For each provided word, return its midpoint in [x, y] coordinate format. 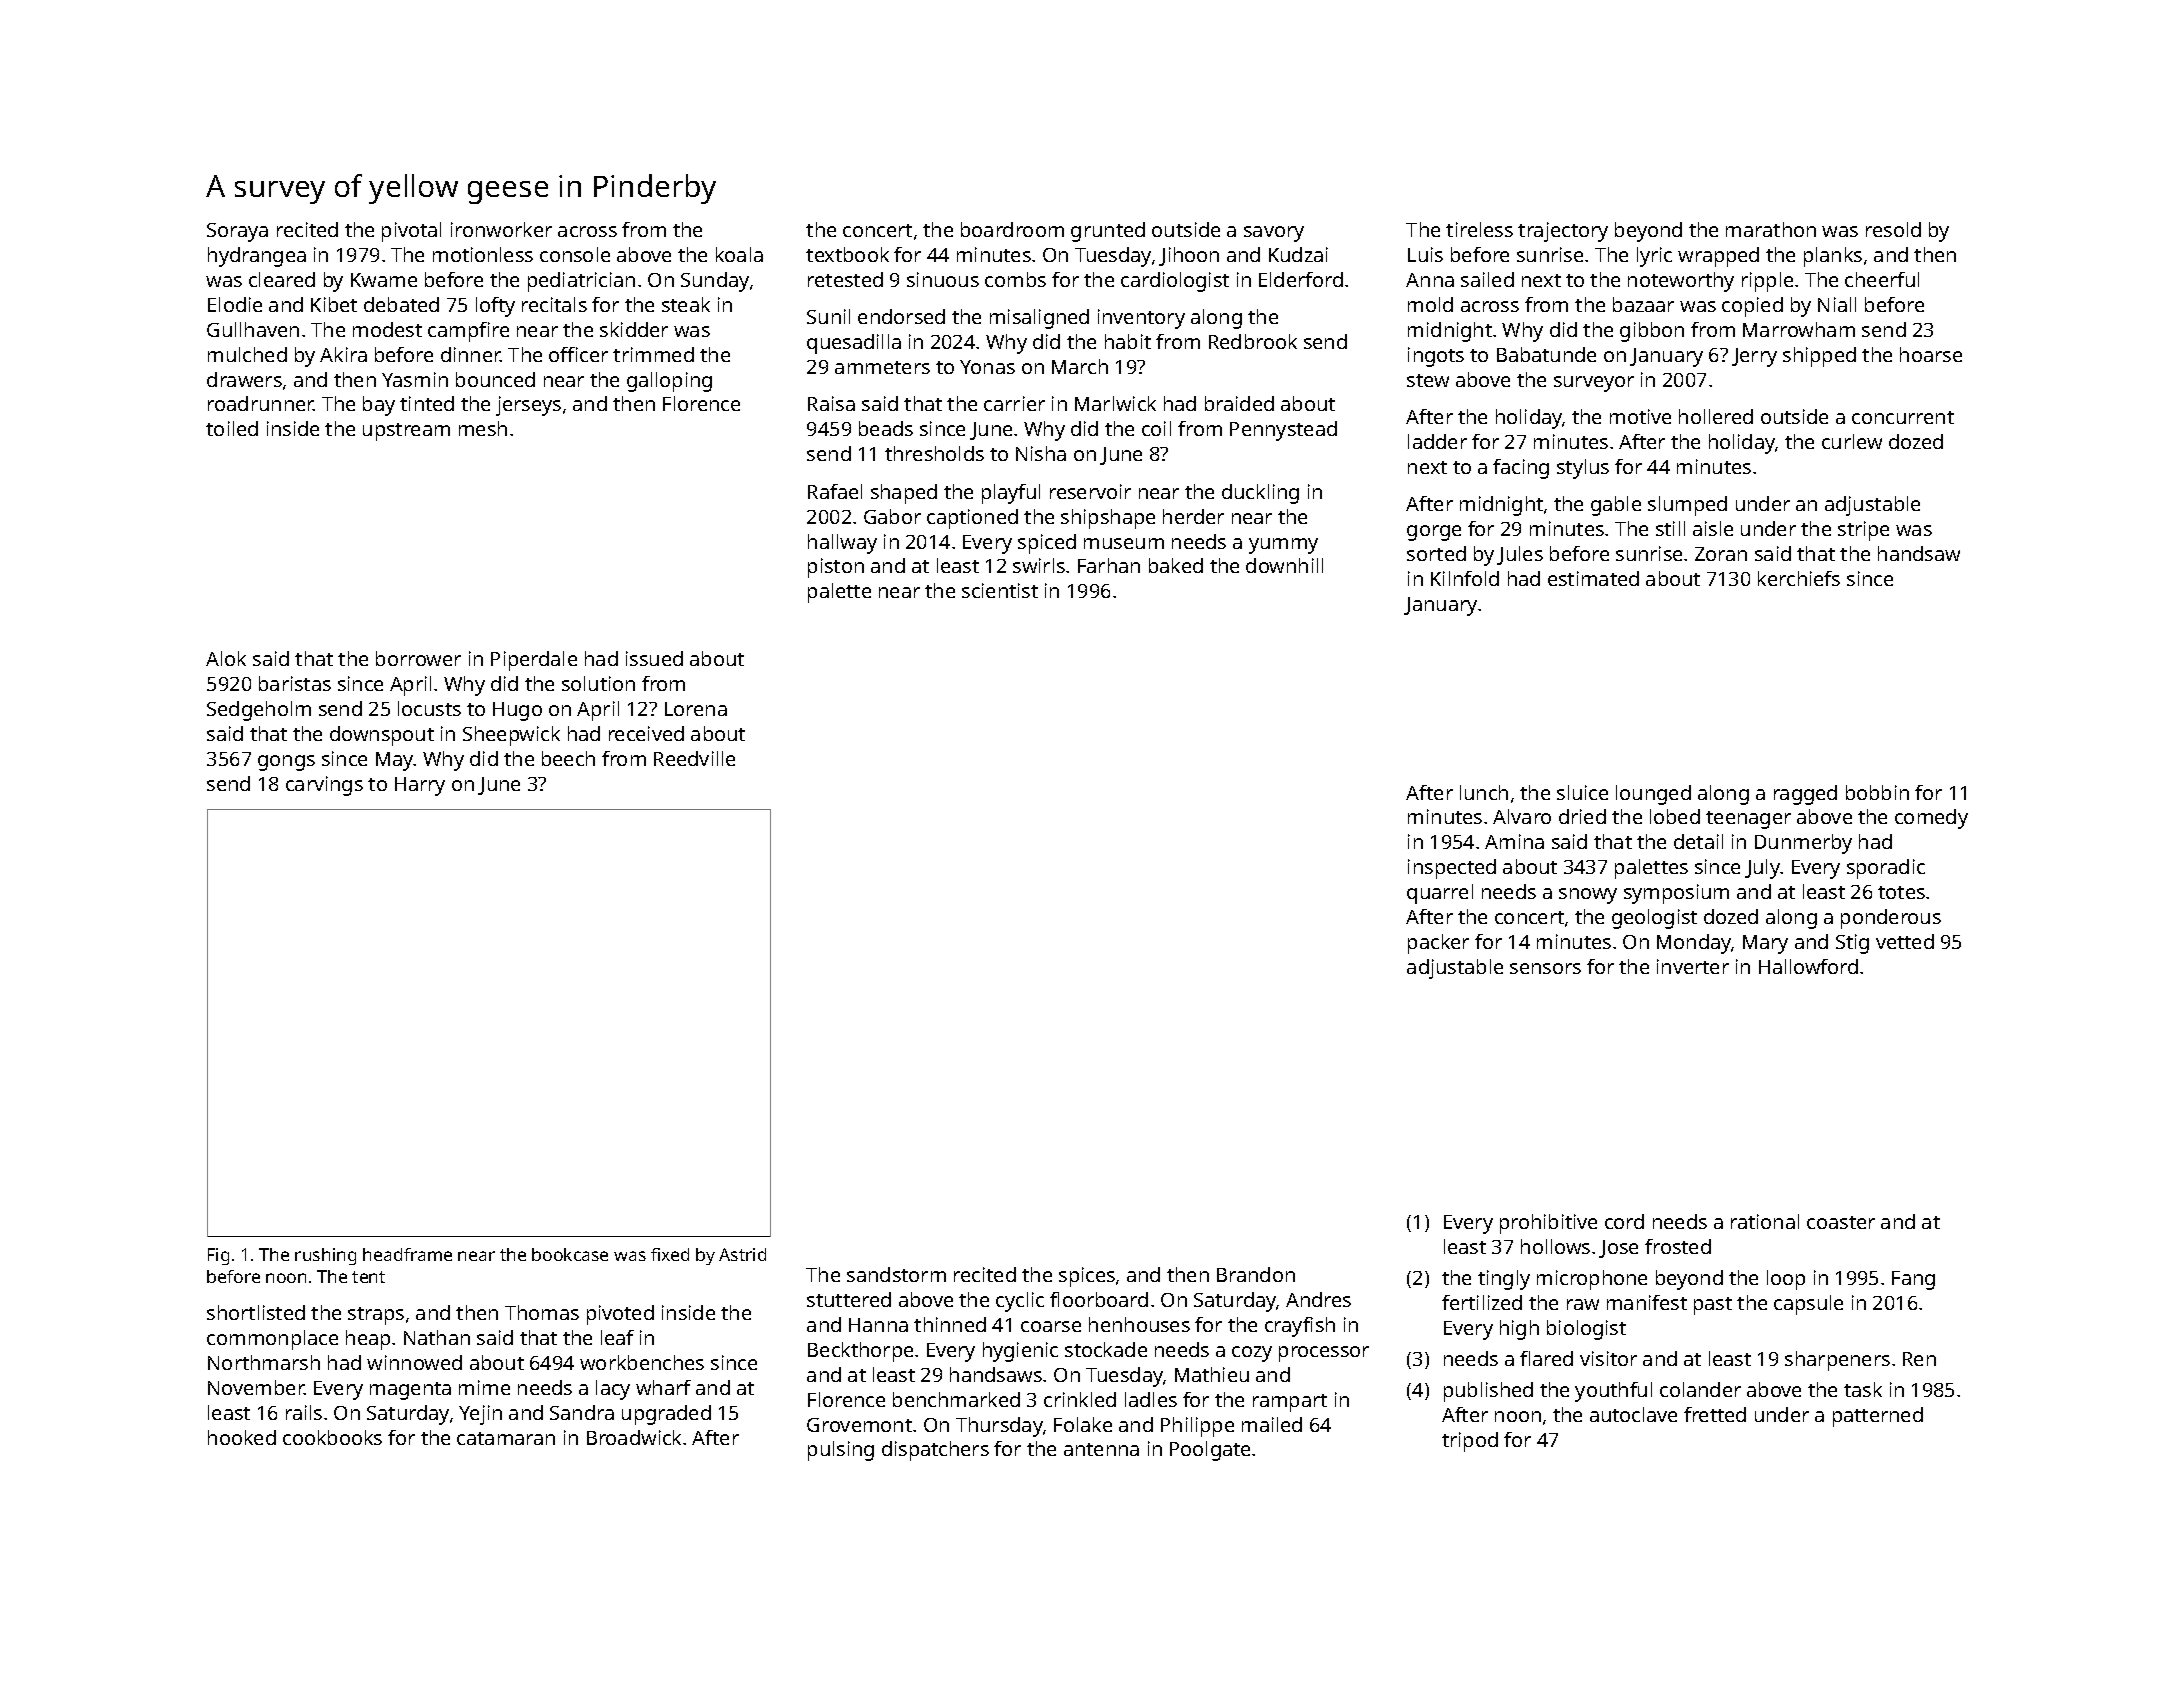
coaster [1841, 1222]
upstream [406, 432]
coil [1156, 428]
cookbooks [332, 1437]
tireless [1479, 229]
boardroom [1012, 229]
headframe [407, 1254]
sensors [1545, 968]
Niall [1837, 304]
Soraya [237, 232]
